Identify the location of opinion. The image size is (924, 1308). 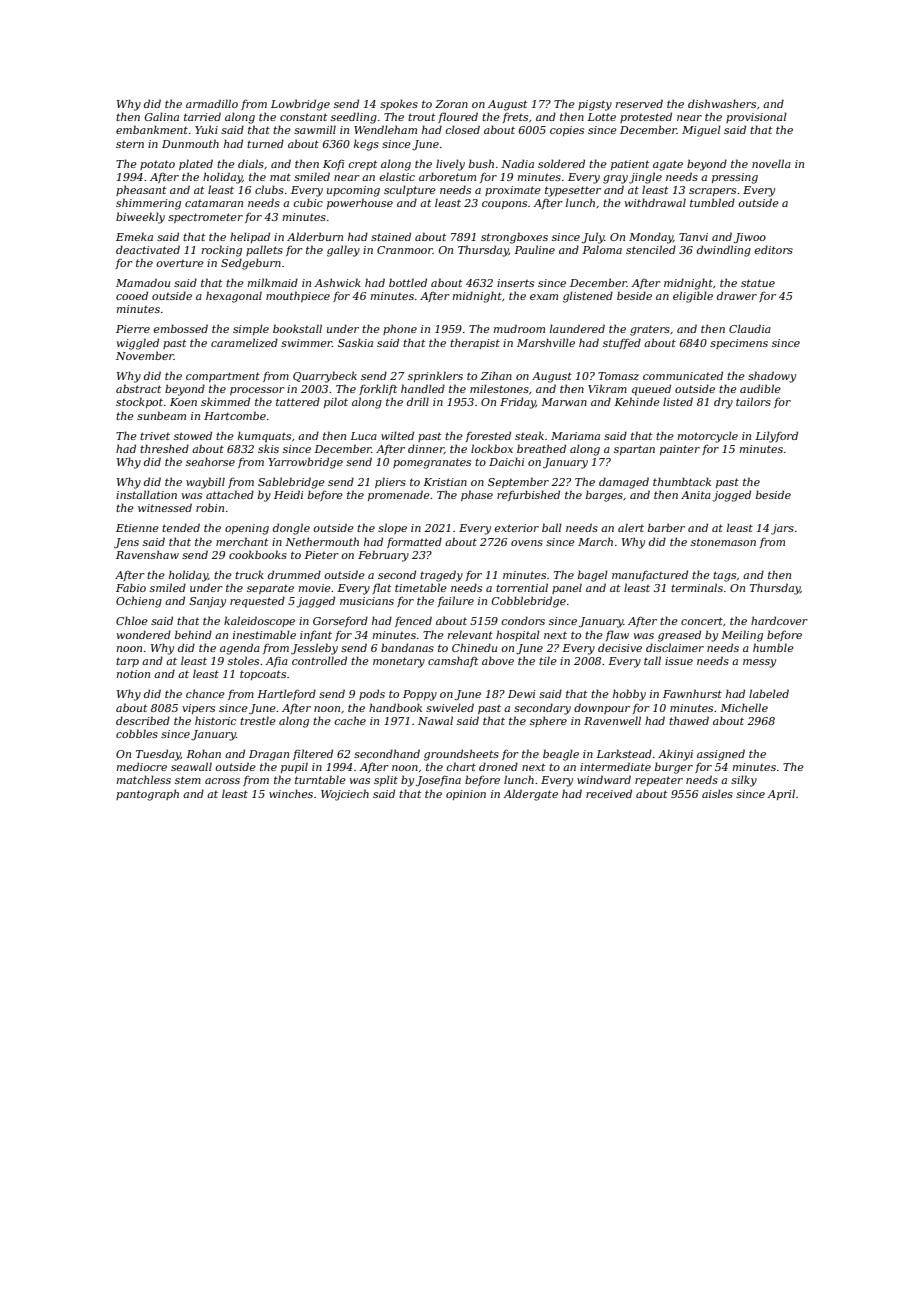
(466, 795).
